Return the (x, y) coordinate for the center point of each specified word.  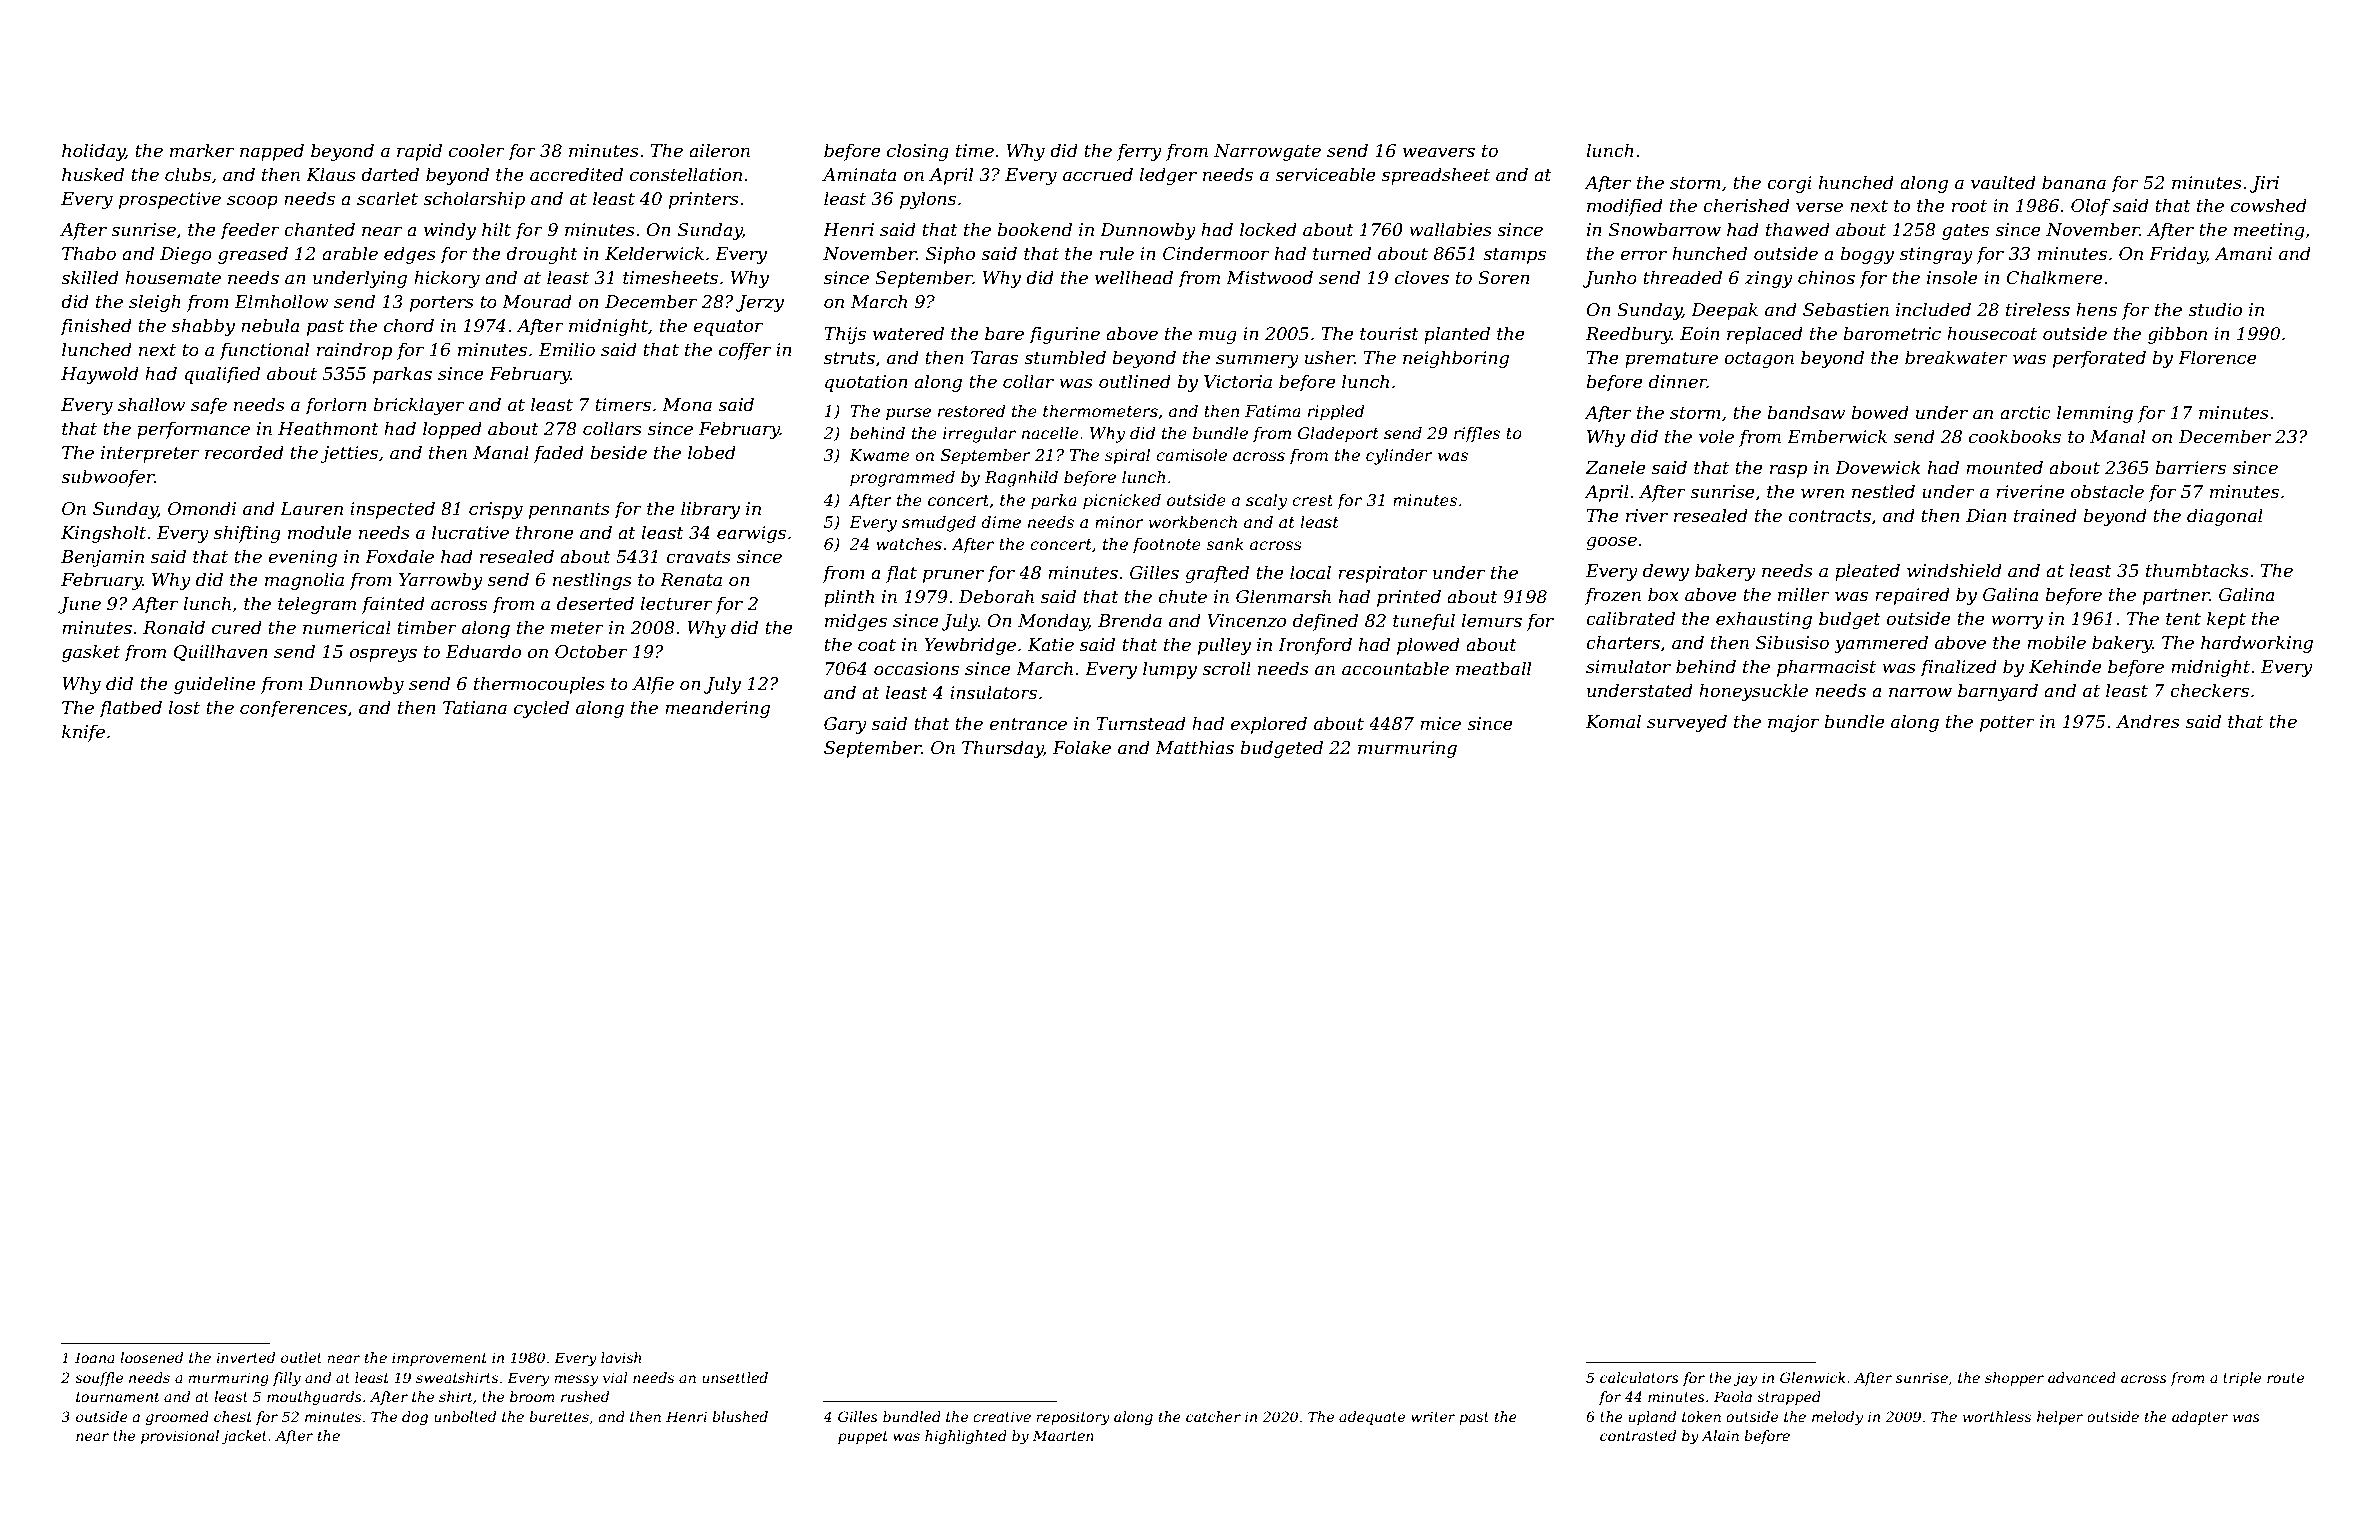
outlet (301, 1357)
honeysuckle (1753, 692)
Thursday (1003, 749)
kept (2226, 620)
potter (2007, 724)
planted (1457, 335)
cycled (541, 709)
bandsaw (1806, 412)
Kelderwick (654, 253)
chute (1182, 596)
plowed (1428, 646)
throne (545, 532)
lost (184, 707)
